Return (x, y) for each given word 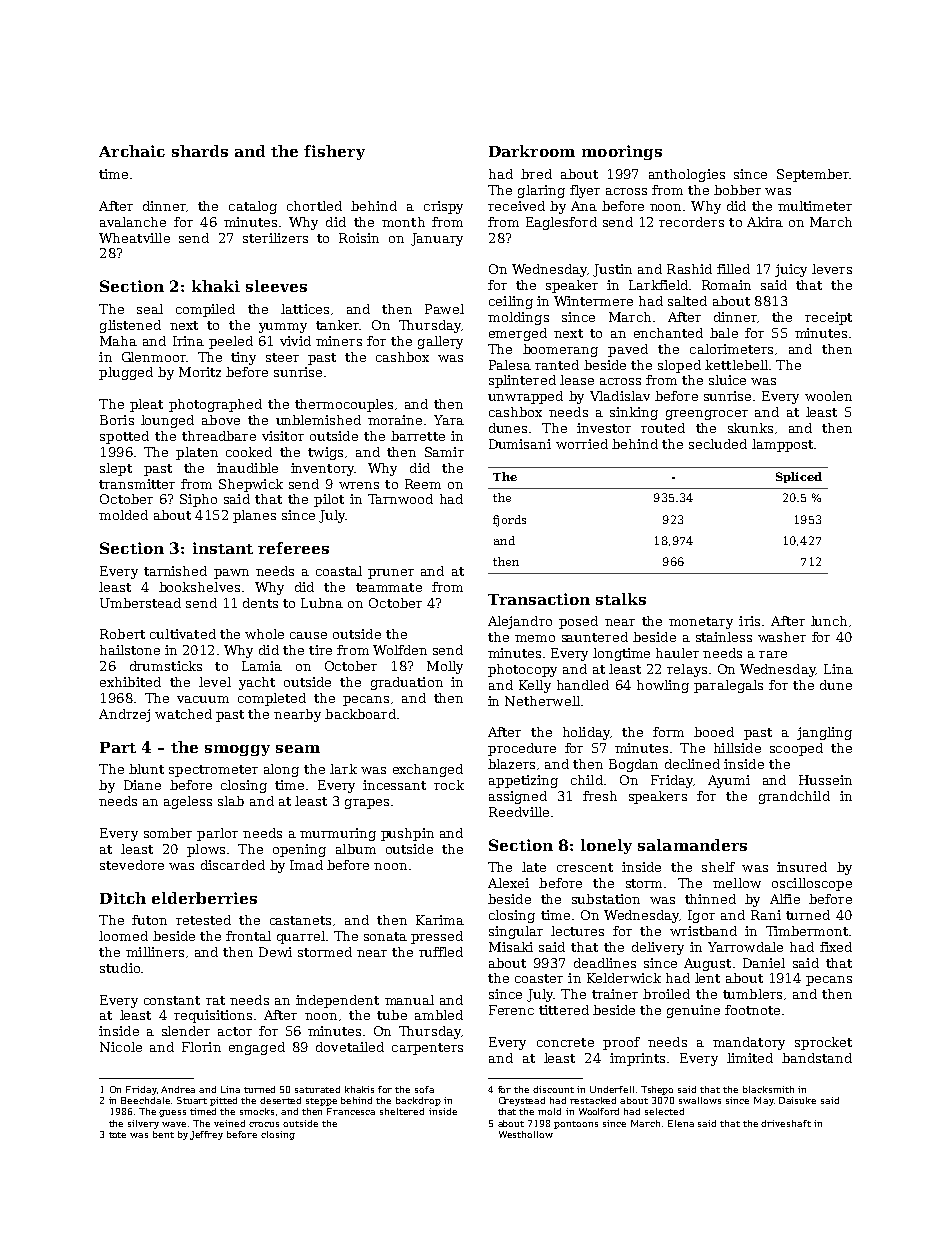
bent (163, 1134)
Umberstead (140, 603)
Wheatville (134, 238)
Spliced (799, 477)
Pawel (444, 309)
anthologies (687, 175)
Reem (423, 484)
